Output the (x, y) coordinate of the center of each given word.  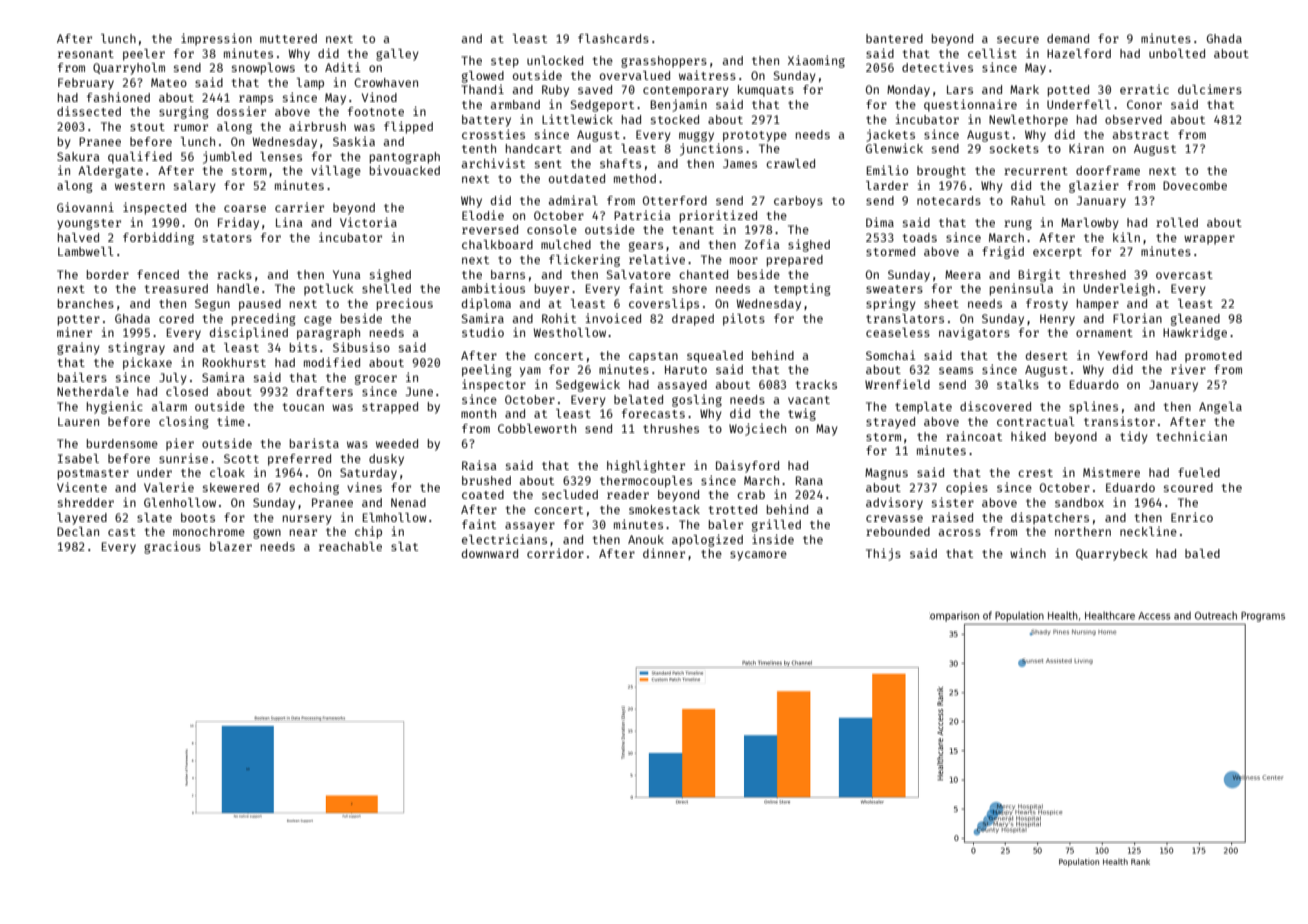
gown (267, 534)
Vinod (379, 97)
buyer (552, 290)
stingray (136, 348)
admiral (573, 200)
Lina (289, 222)
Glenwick (894, 148)
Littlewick (577, 119)
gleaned (1195, 320)
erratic (1144, 89)
